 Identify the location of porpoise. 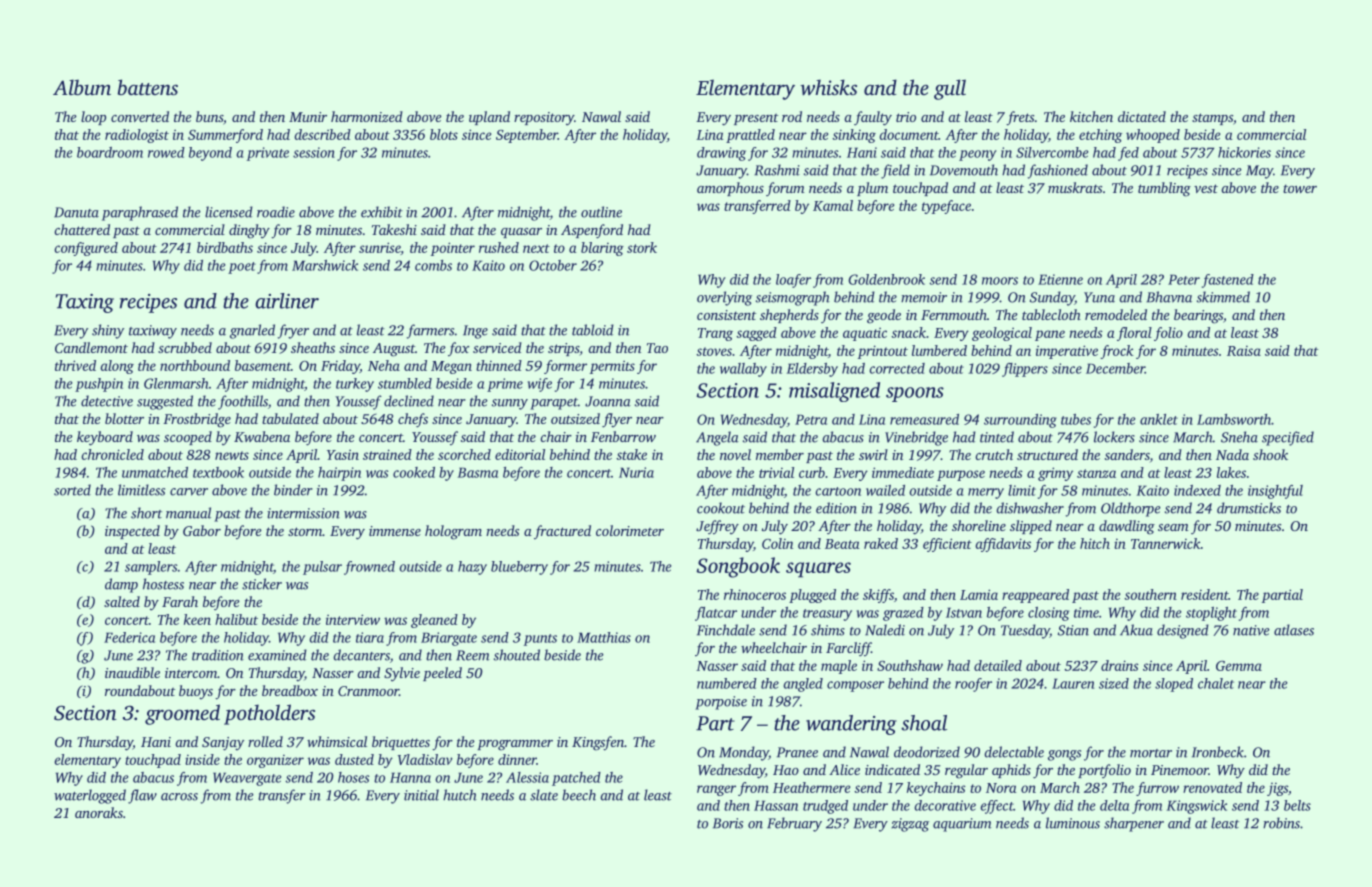
(721, 703).
